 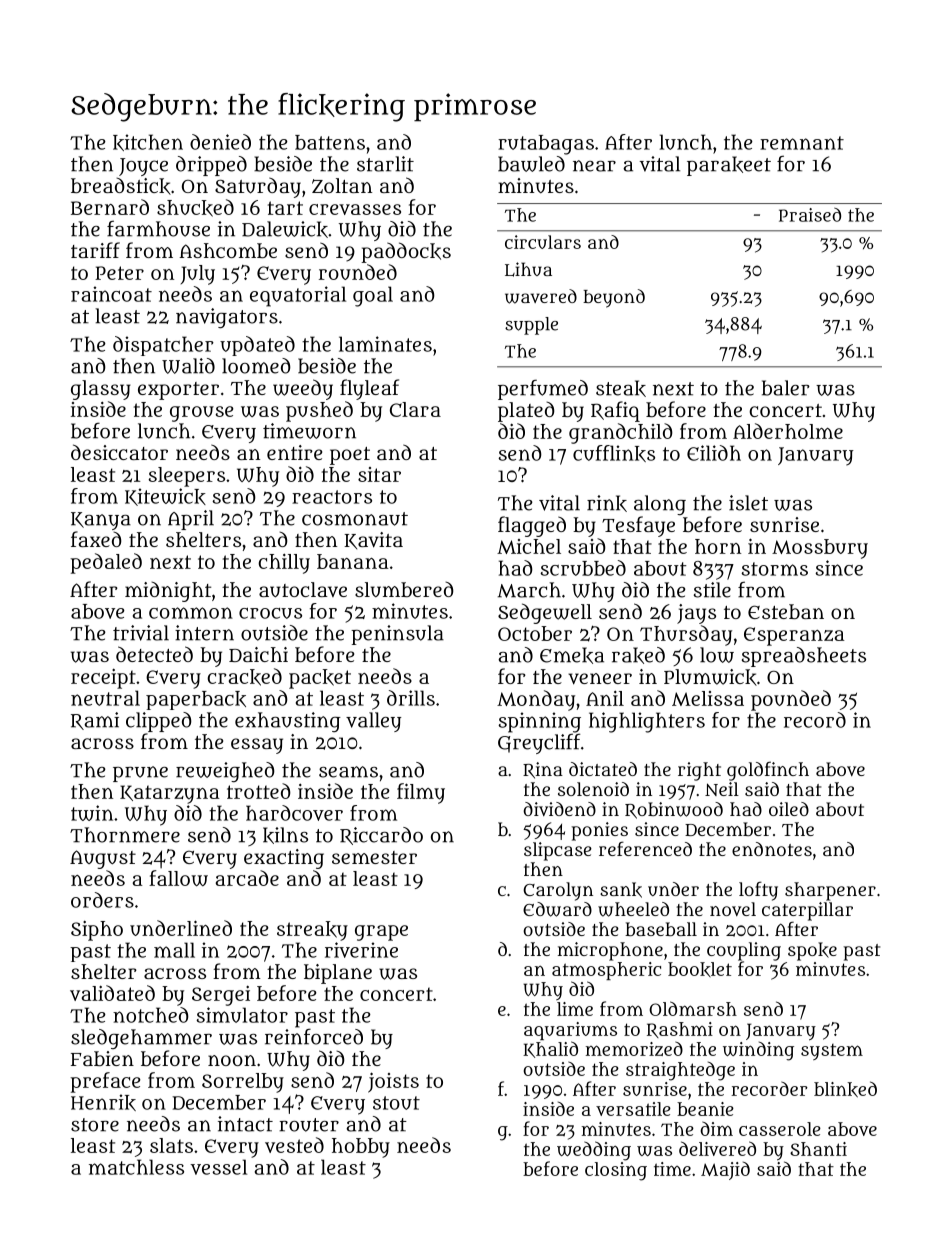 What do you see at coordinates (397, 635) in the screenshot?
I see `peninsula` at bounding box center [397, 635].
